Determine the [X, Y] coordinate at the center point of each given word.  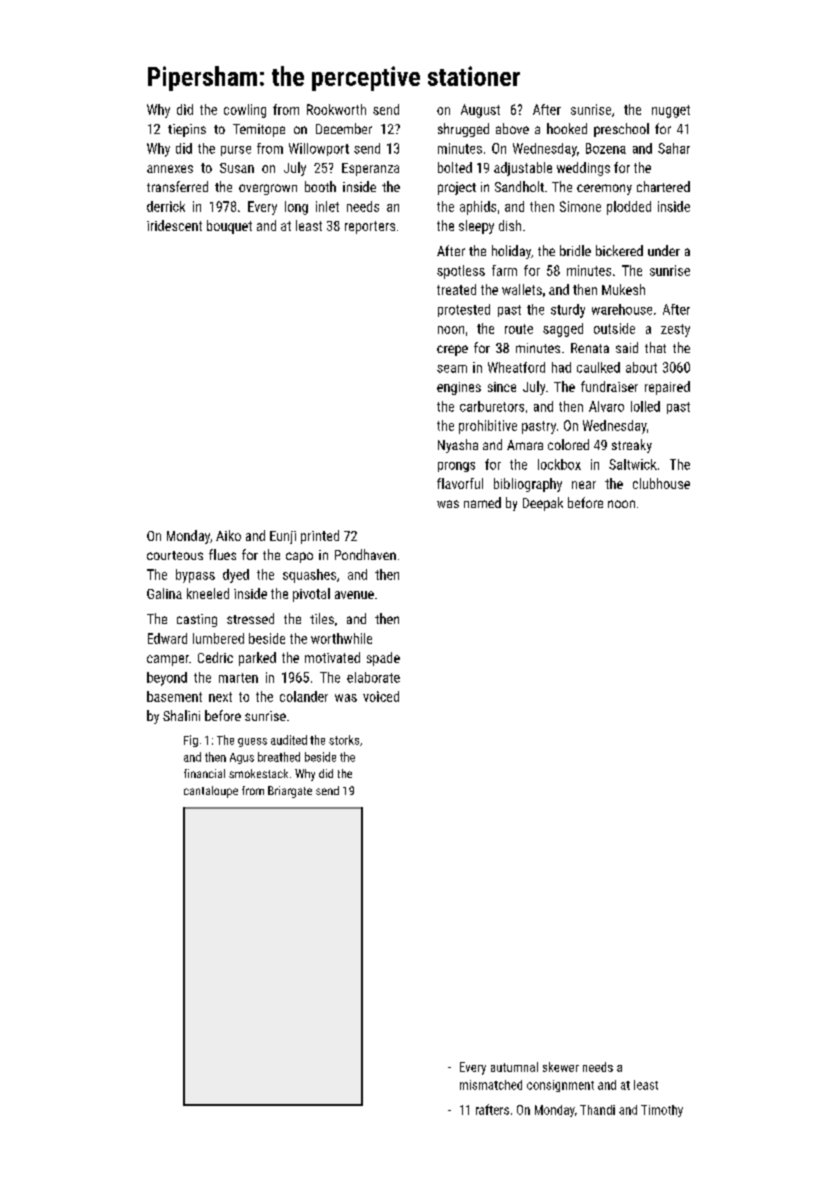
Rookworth [336, 109]
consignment [560, 1086]
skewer [561, 1067]
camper [168, 660]
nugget [671, 111]
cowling [245, 111]
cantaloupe [211, 792]
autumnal [514, 1067]
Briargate [290, 792]
